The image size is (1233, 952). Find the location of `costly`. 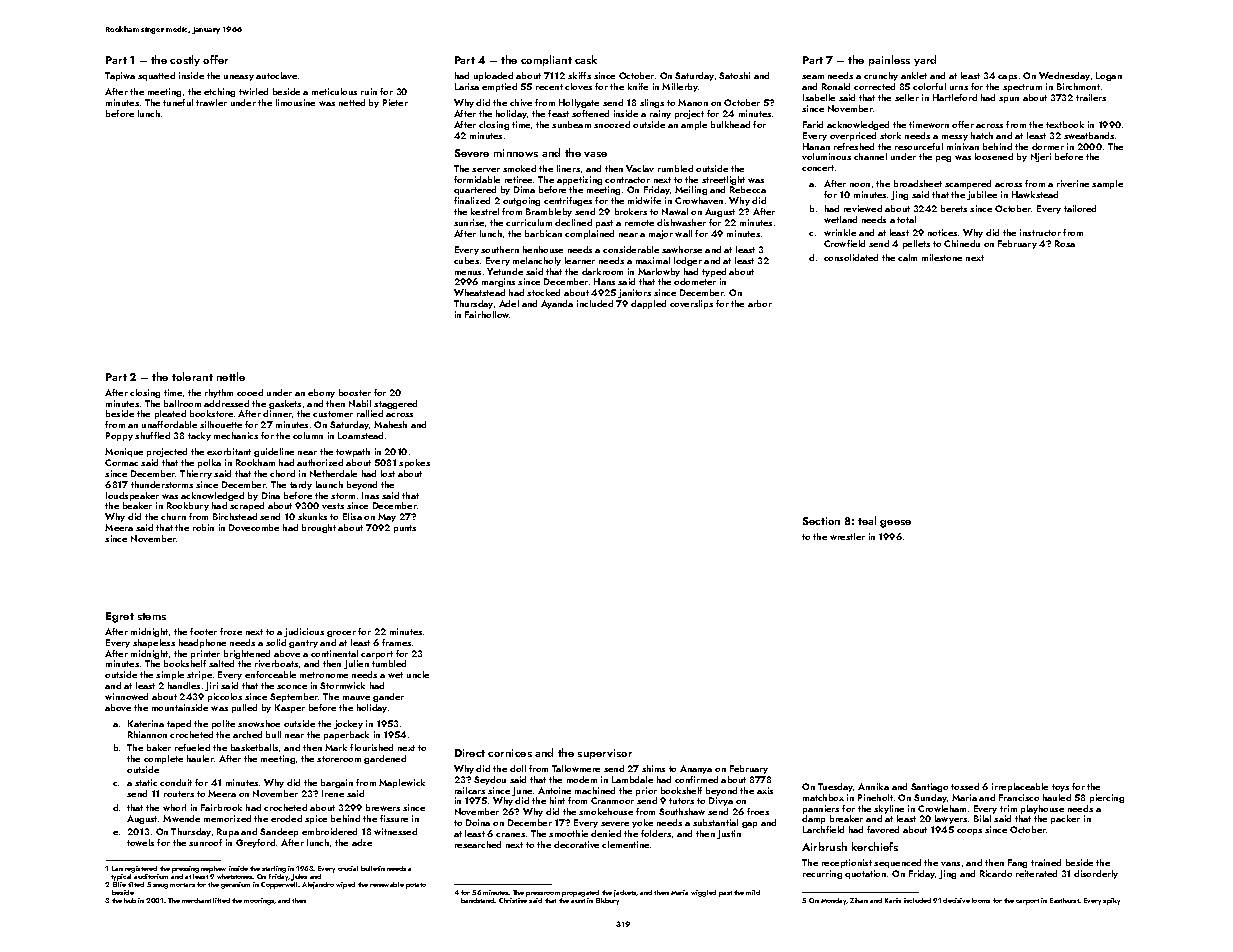

costly is located at coordinates (185, 60).
